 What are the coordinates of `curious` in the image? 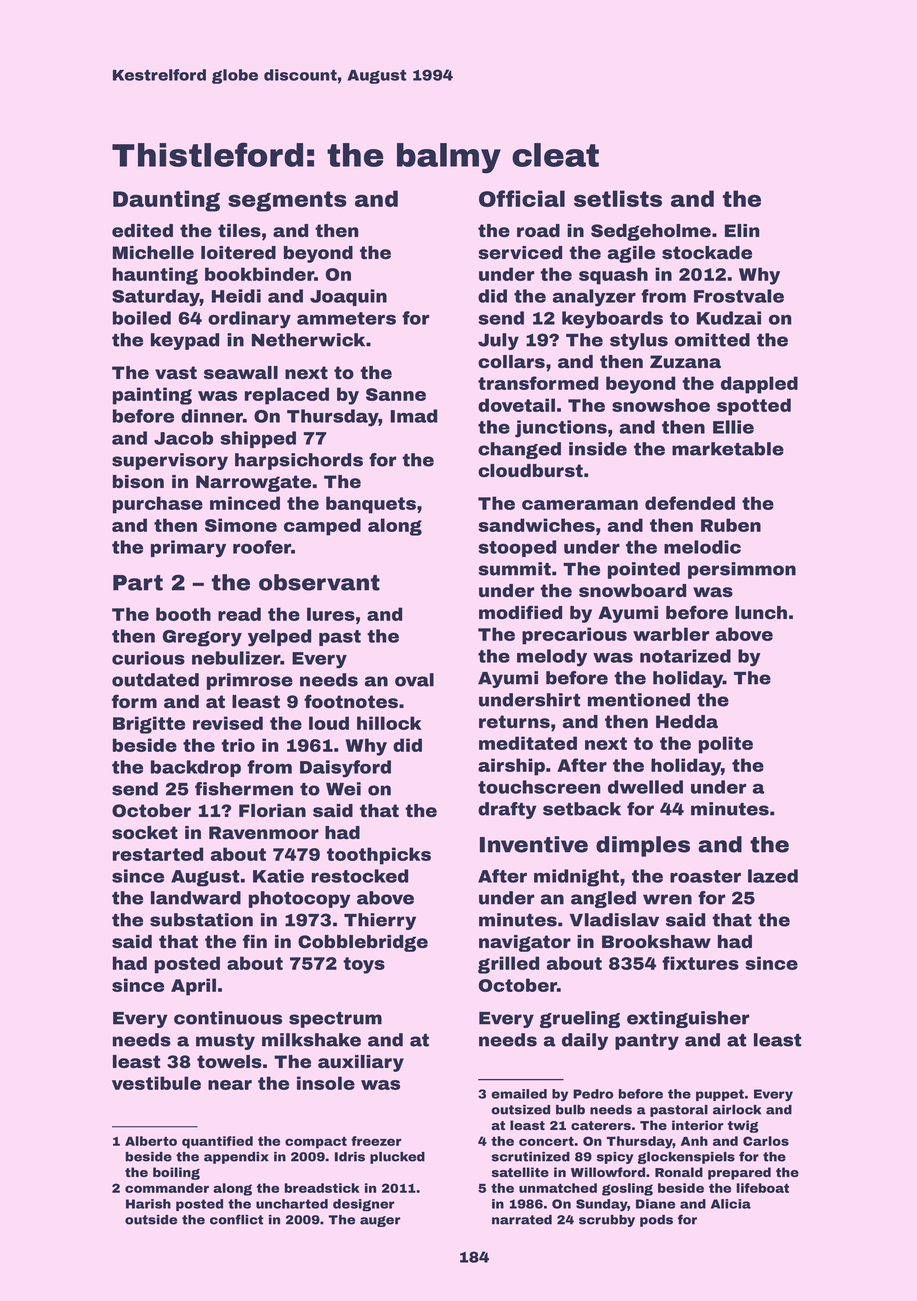 It's located at (148, 658).
